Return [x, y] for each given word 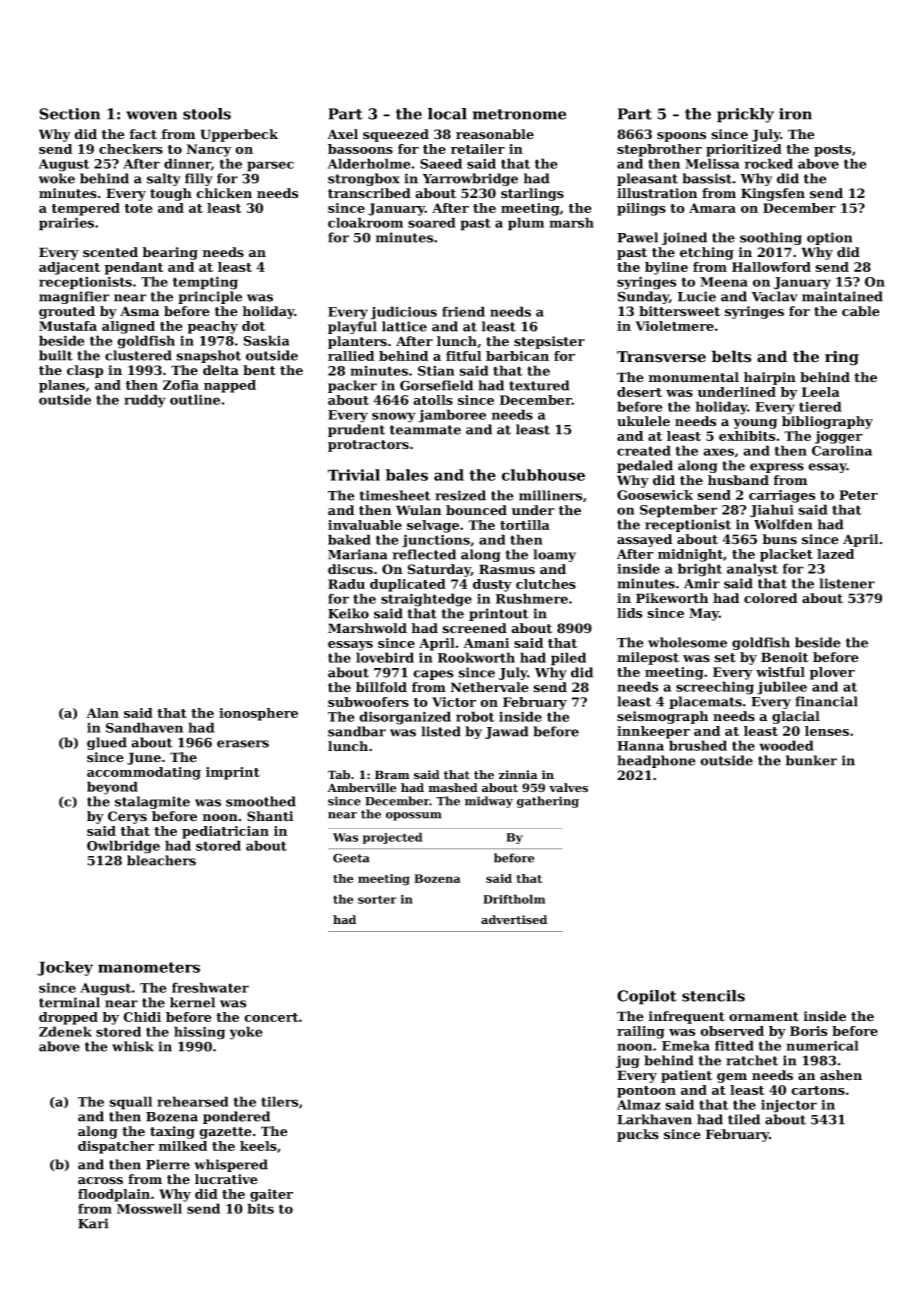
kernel [192, 1002]
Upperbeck [239, 135]
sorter [377, 899]
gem [732, 1078]
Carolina [842, 450]
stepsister [549, 342]
